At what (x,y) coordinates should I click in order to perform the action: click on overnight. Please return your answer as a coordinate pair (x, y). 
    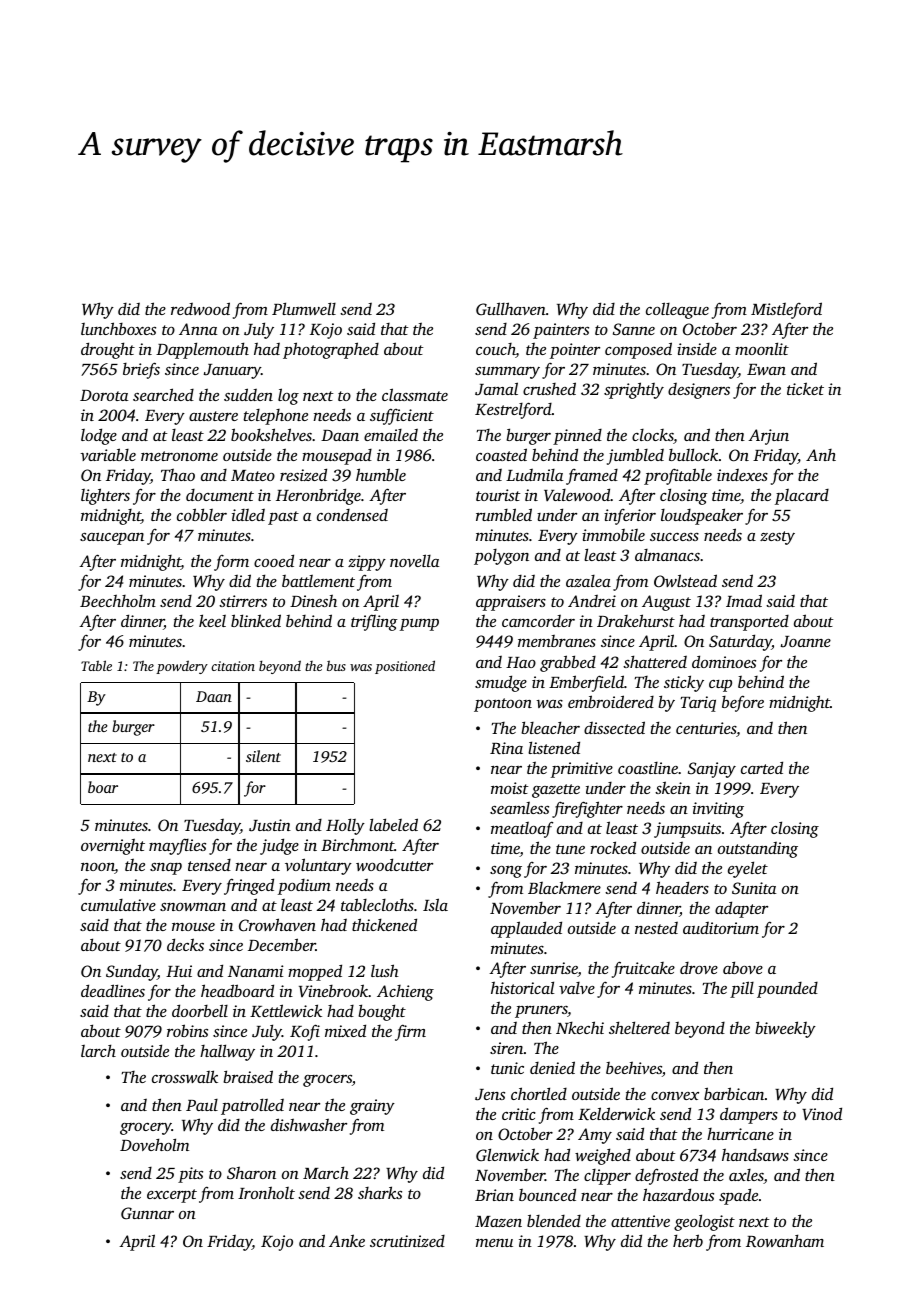
    Looking at the image, I should click on (113, 846).
